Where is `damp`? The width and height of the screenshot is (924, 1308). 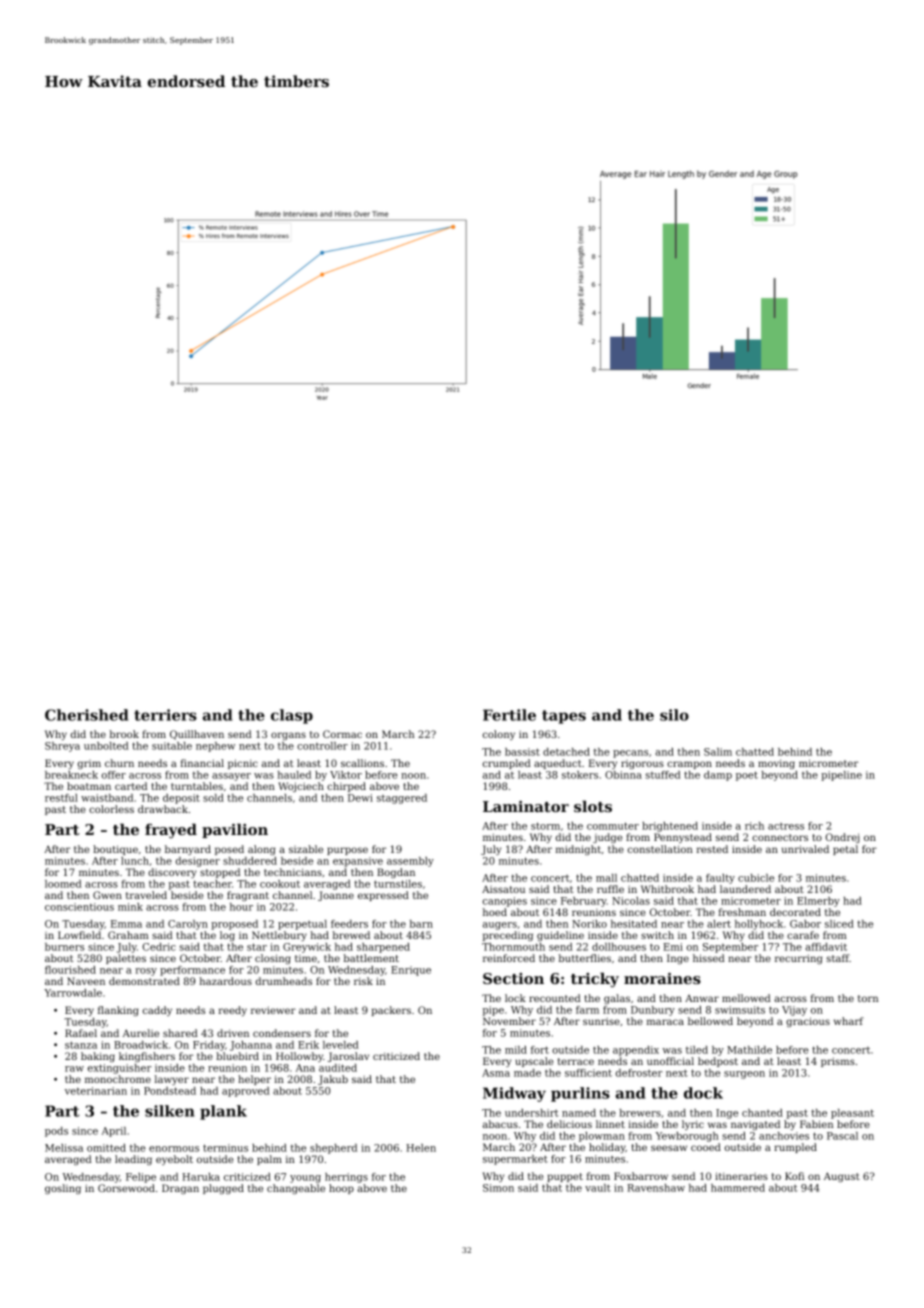
damp is located at coordinates (718, 776).
